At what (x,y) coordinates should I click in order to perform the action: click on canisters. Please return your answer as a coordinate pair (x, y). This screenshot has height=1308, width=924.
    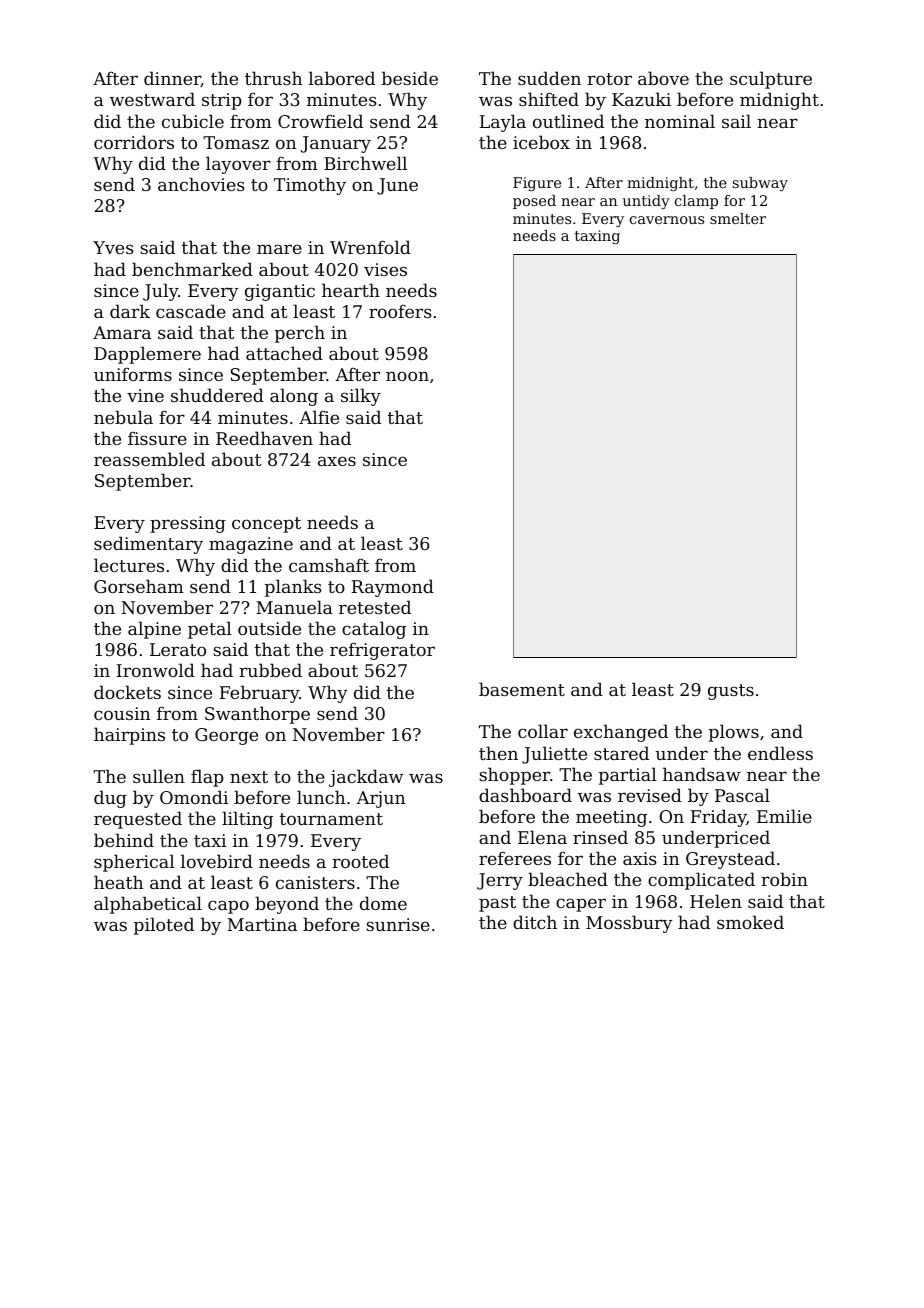
    Looking at the image, I should click on (315, 882).
